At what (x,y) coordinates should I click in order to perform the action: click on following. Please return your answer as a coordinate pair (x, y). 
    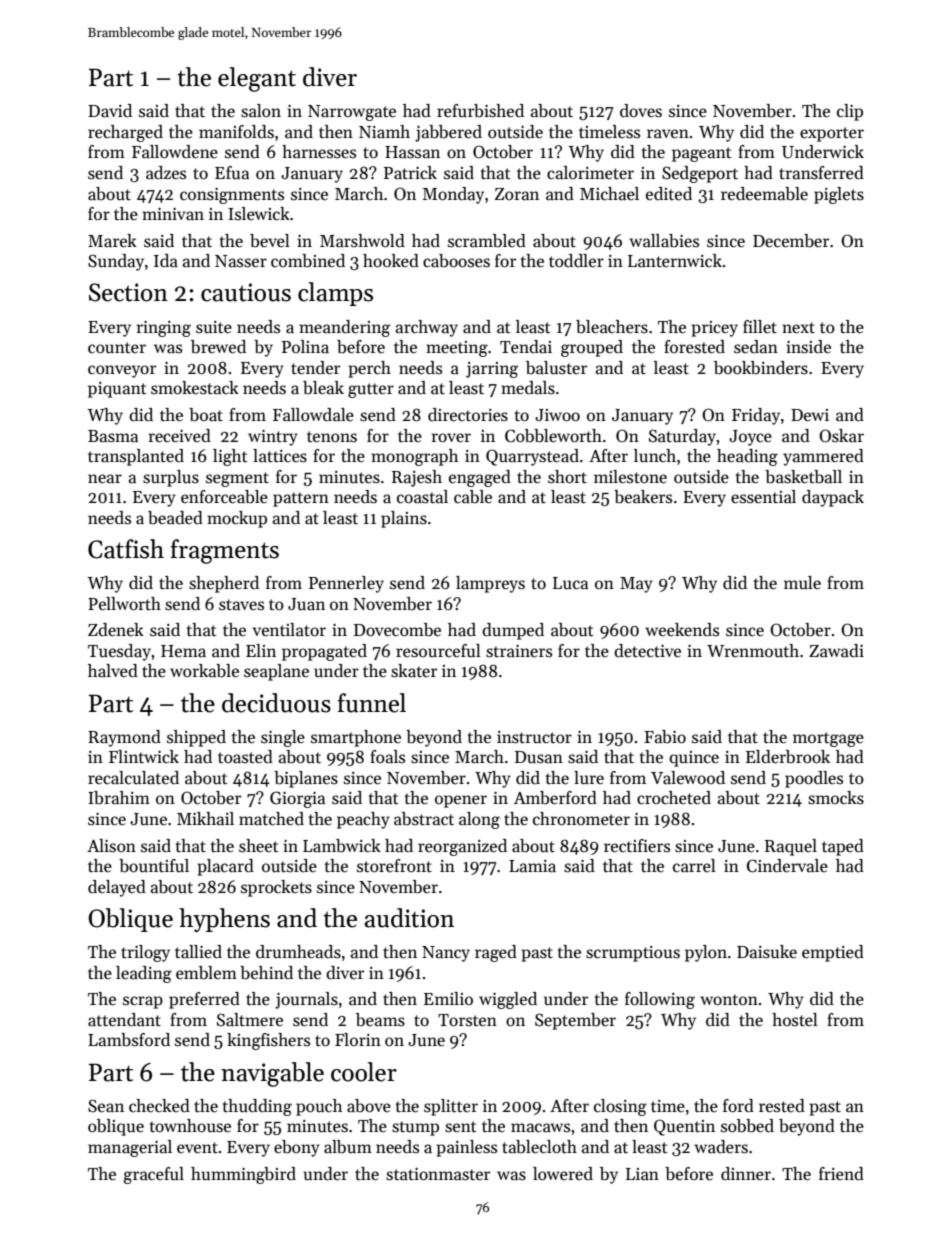
    Looking at the image, I should click on (660, 1000).
